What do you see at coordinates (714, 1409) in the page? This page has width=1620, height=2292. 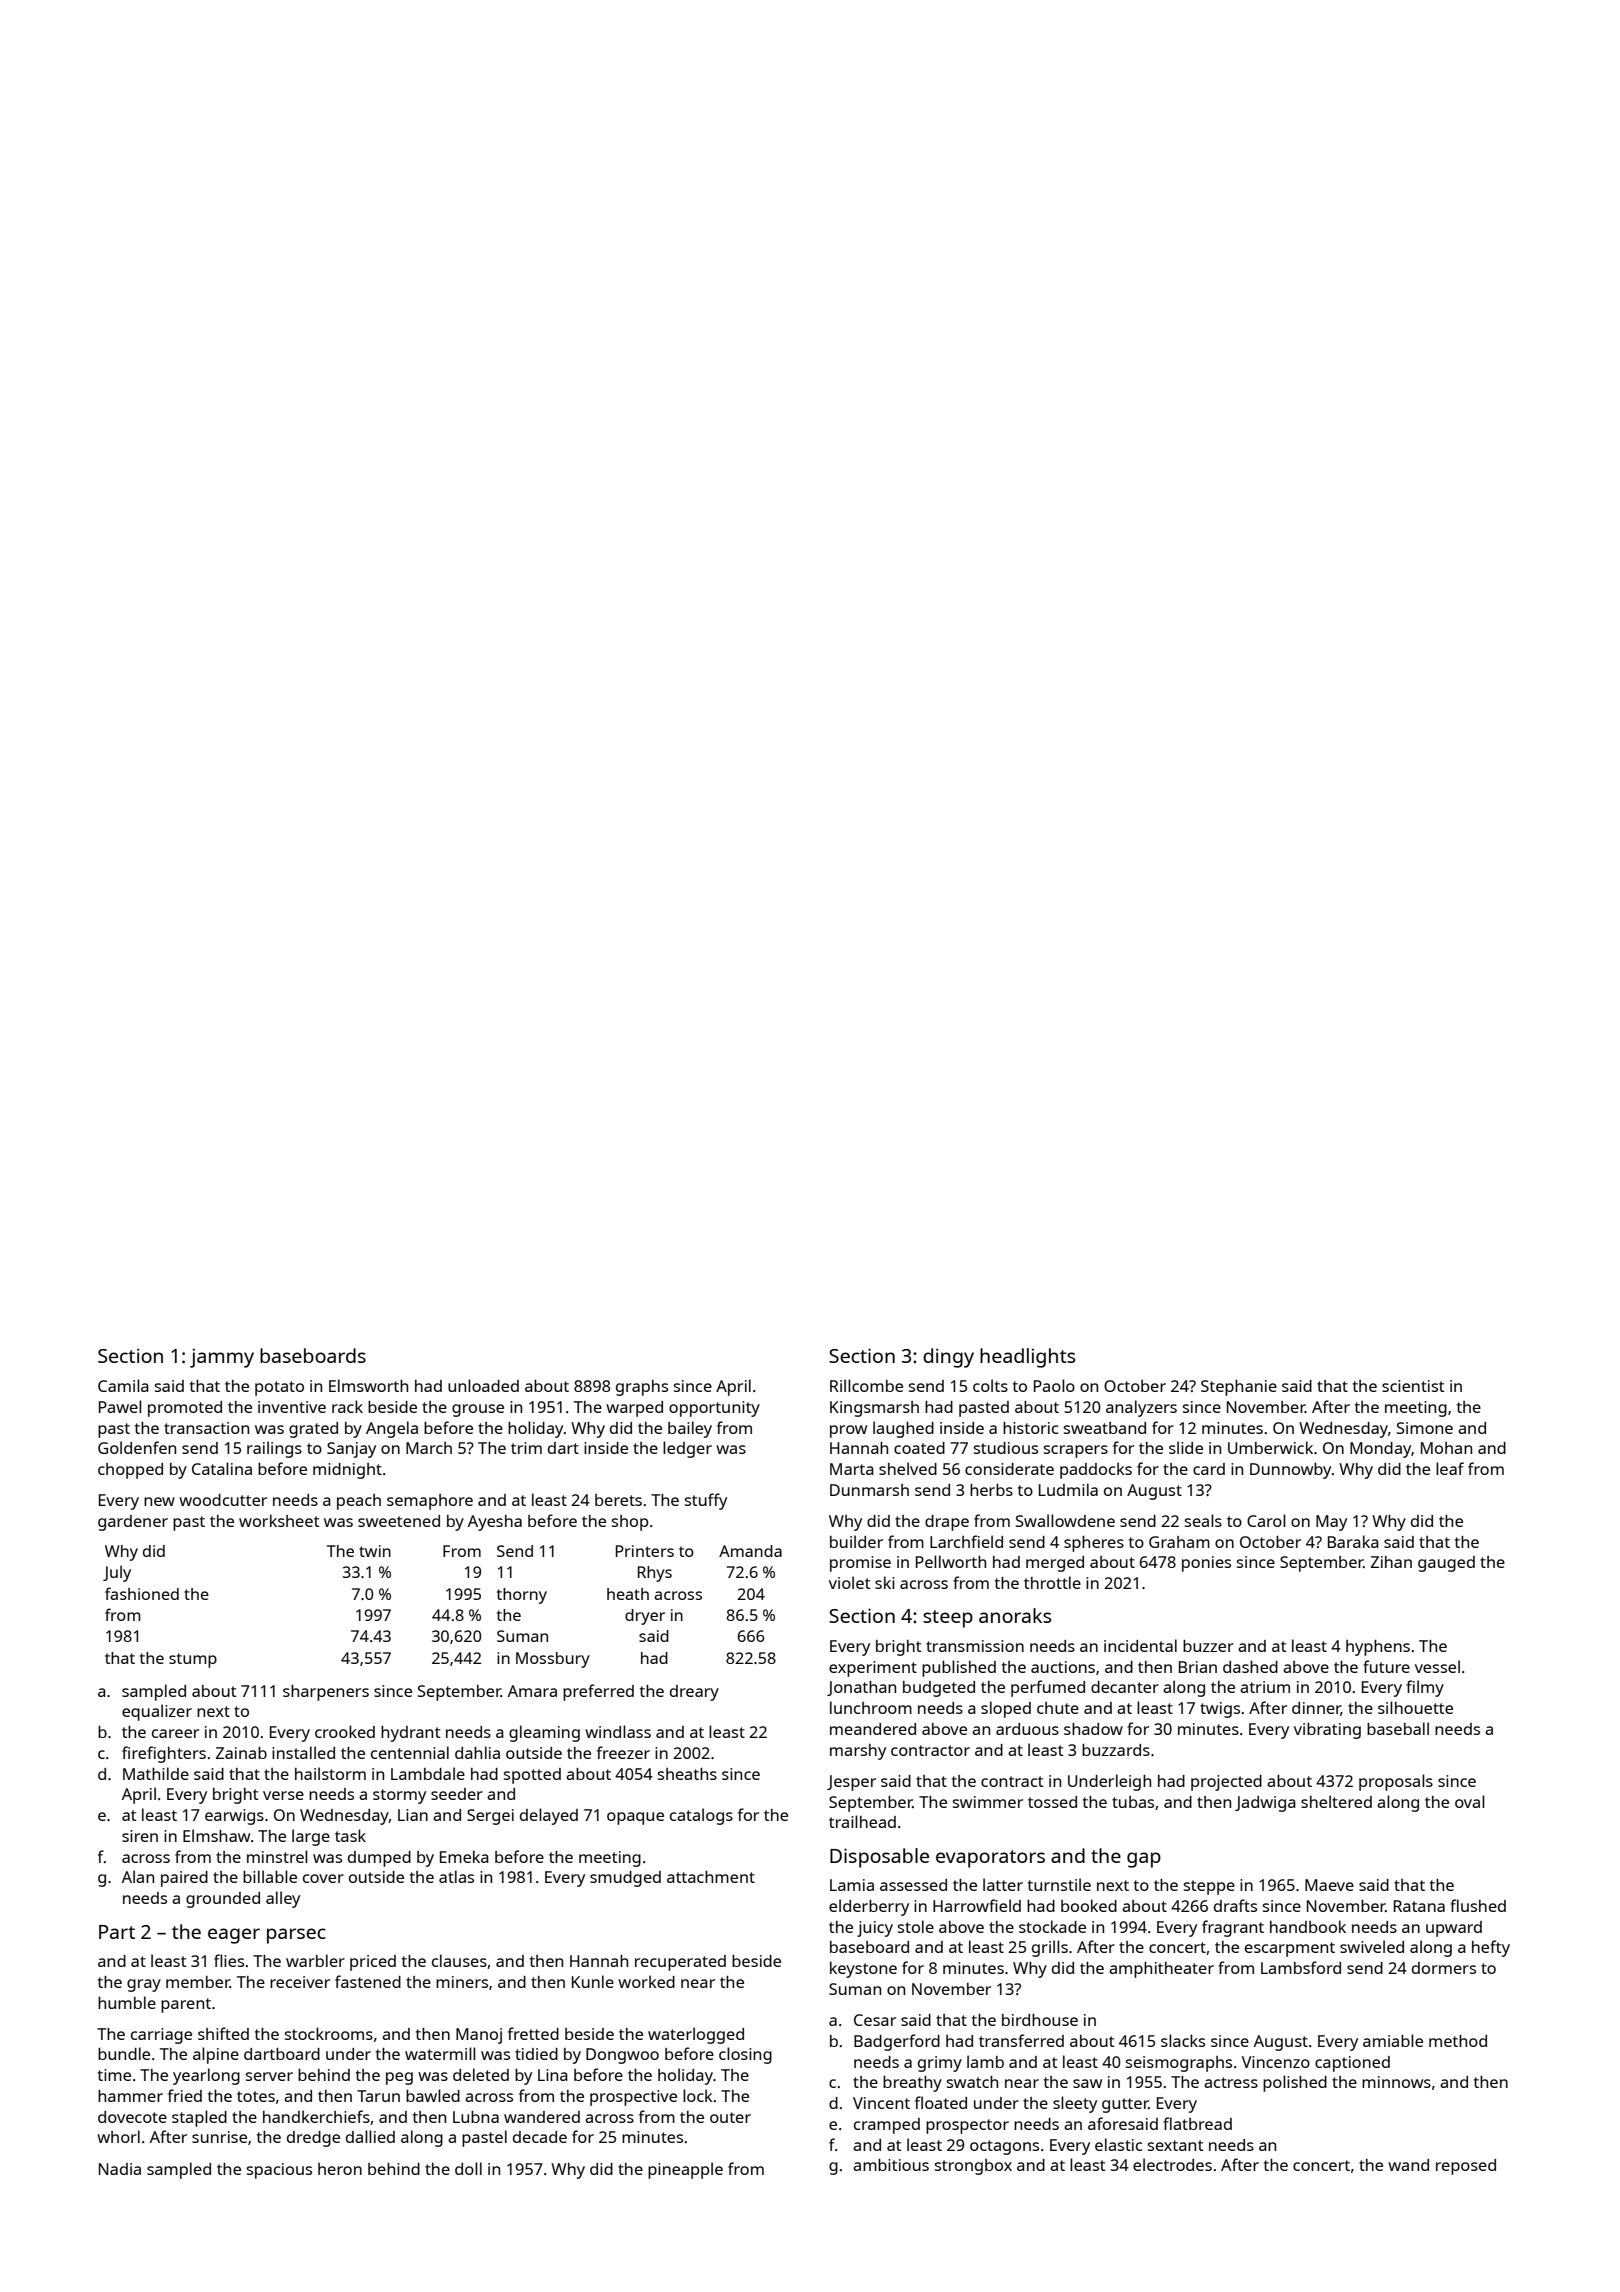 I see `opportunity` at bounding box center [714, 1409].
